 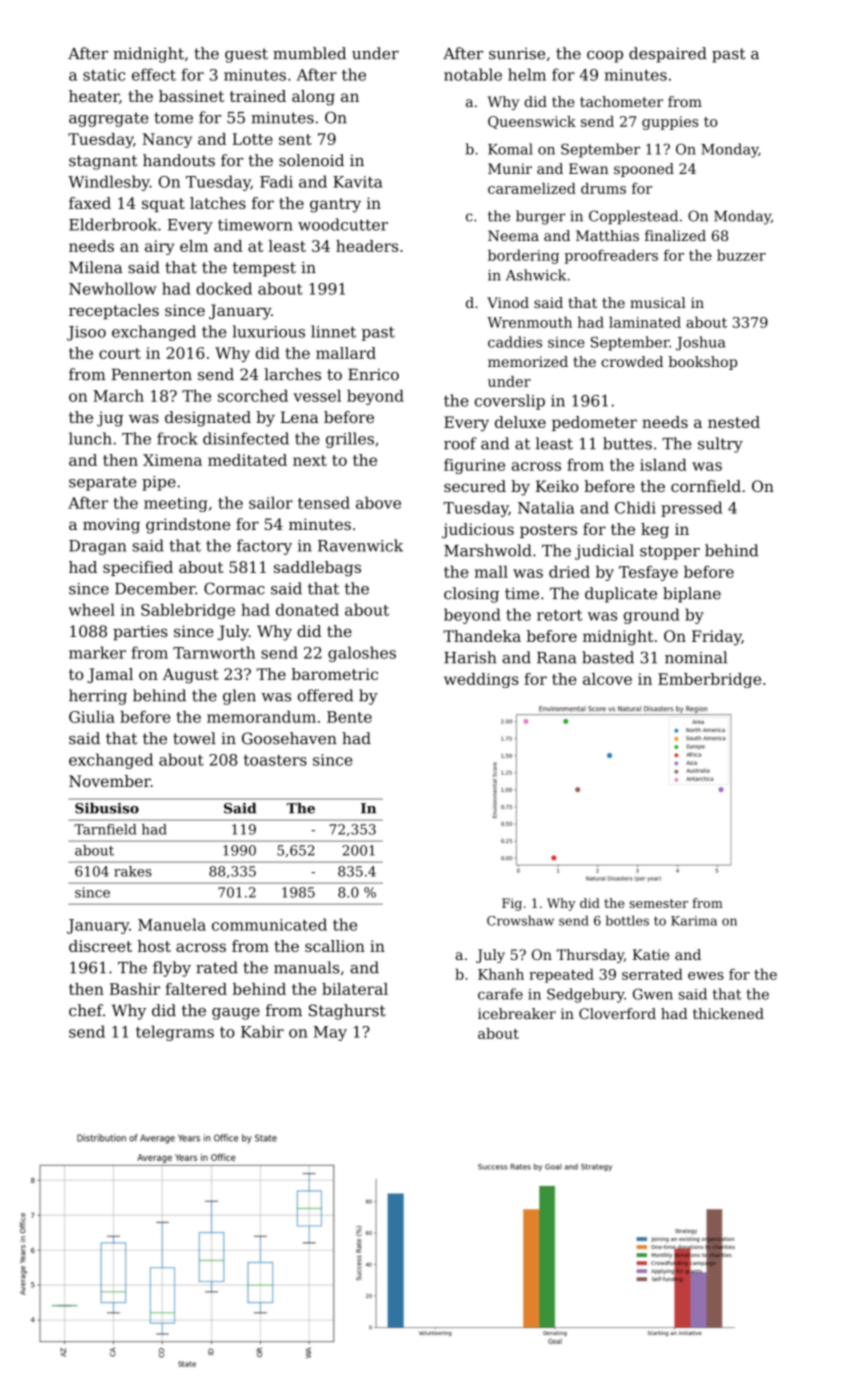 I want to click on trained, so click(x=258, y=96).
